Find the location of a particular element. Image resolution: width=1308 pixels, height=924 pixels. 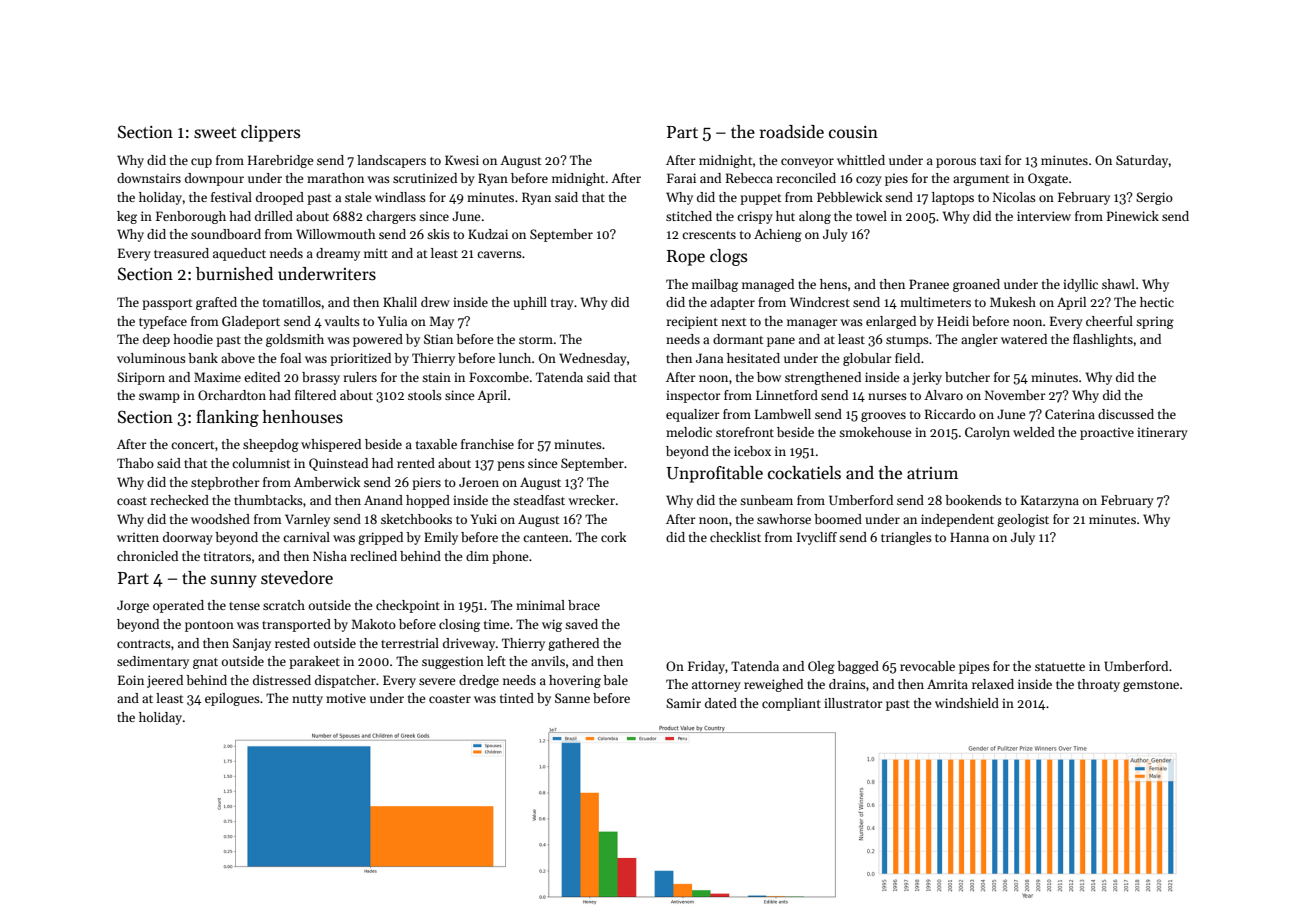

Thabo is located at coordinates (135, 463).
